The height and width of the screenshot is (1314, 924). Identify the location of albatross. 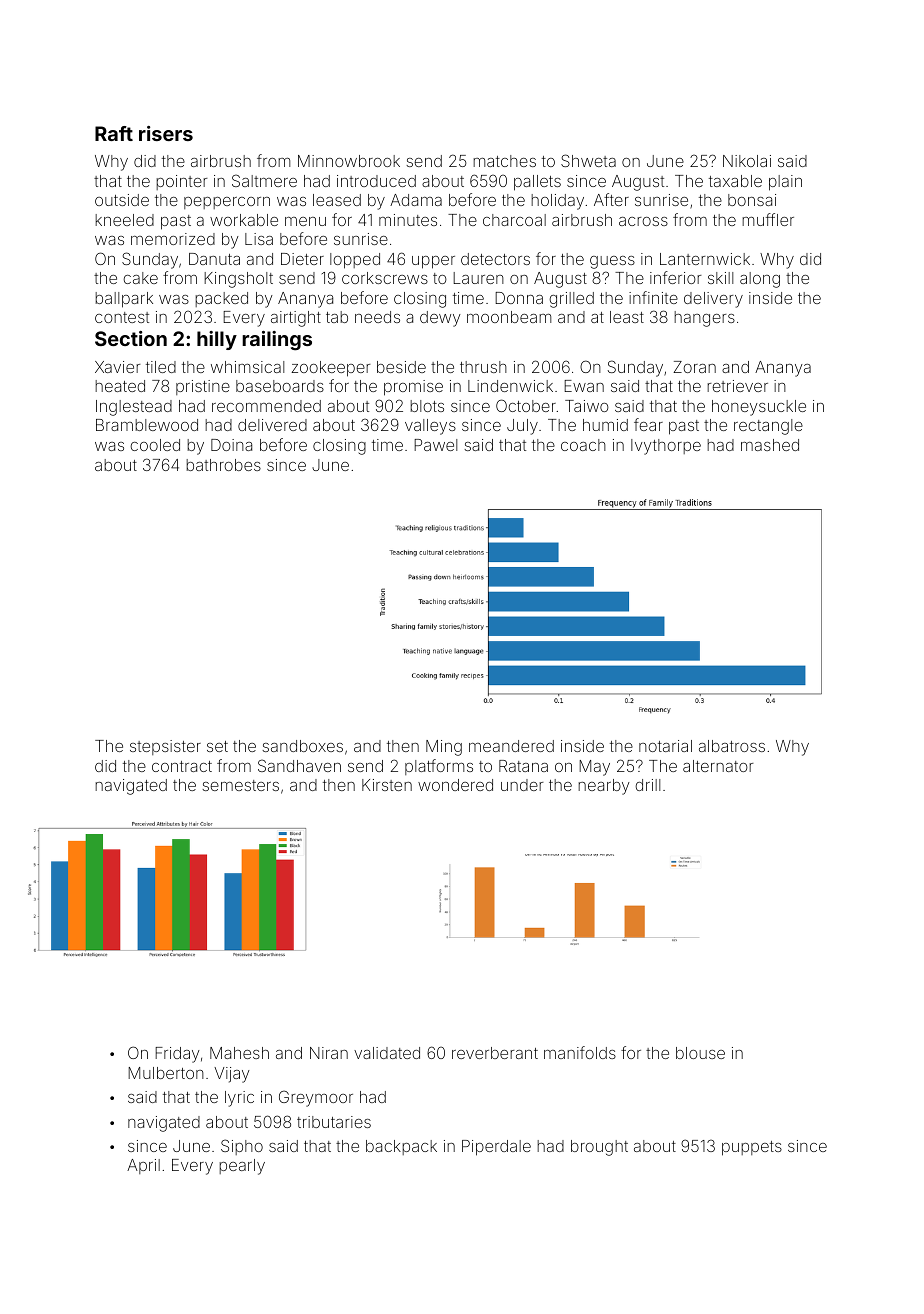
(732, 746).
